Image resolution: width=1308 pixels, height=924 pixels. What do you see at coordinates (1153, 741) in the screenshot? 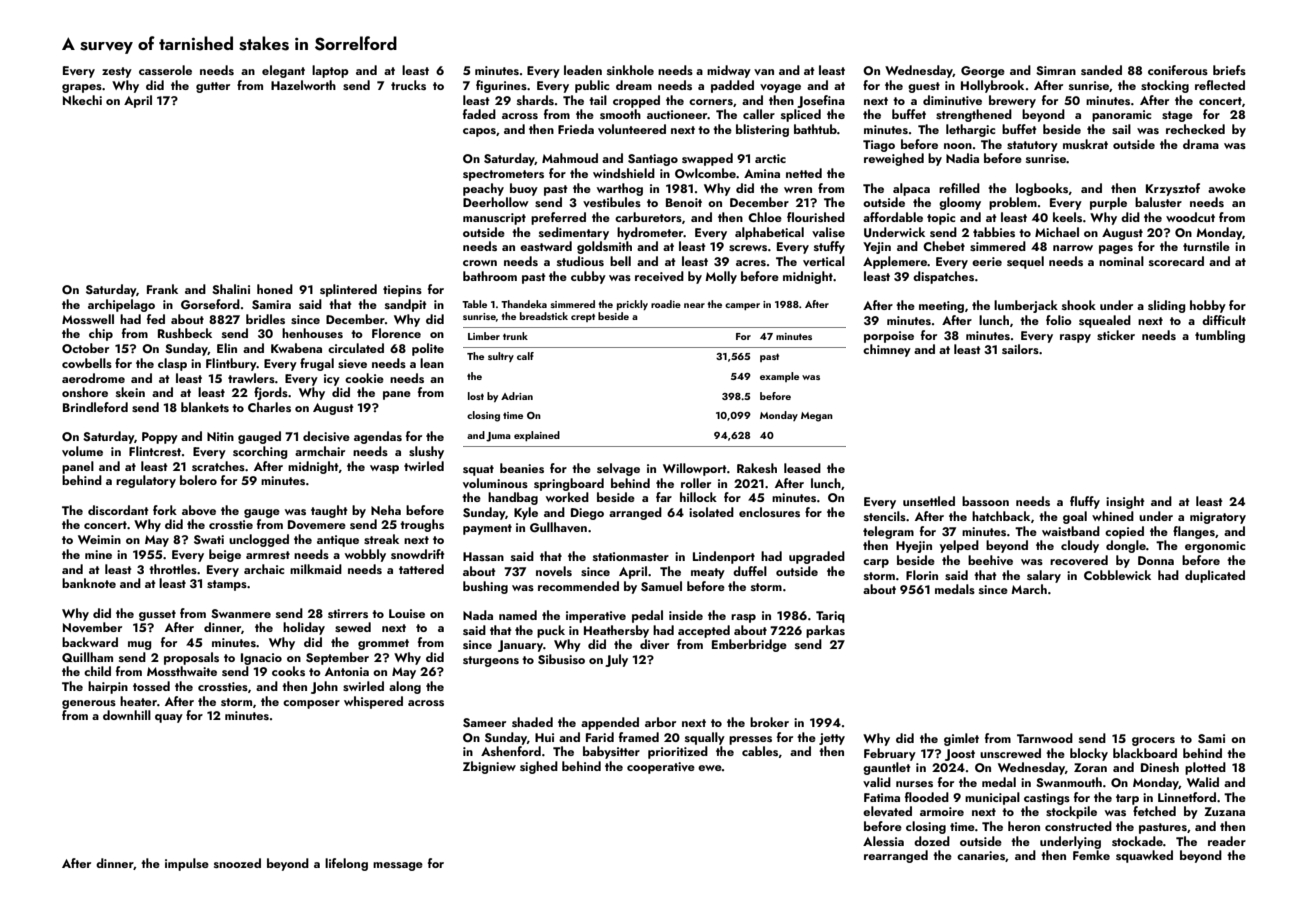
I see `grocers` at bounding box center [1153, 741].
